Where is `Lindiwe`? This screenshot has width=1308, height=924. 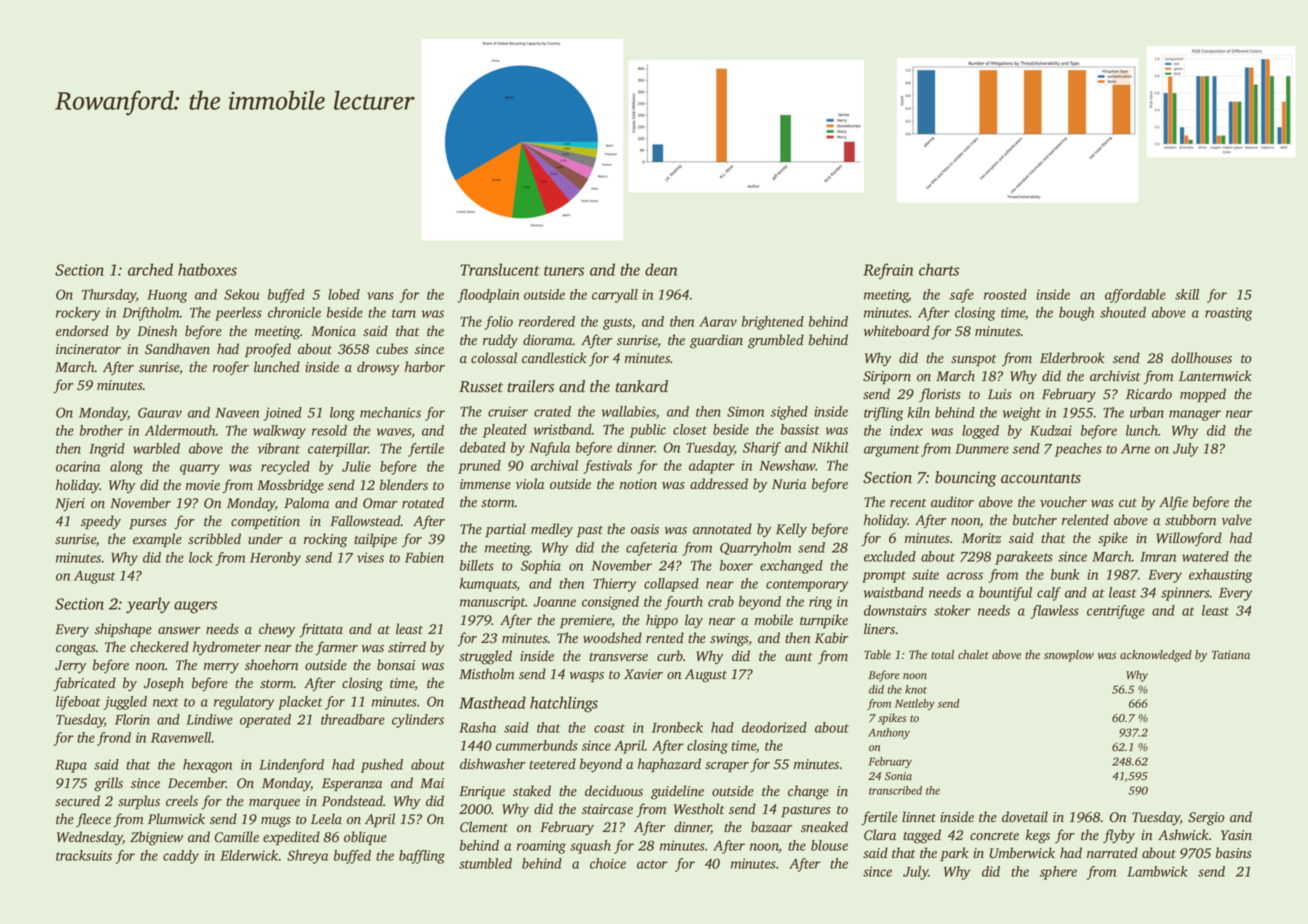 Lindiwe is located at coordinates (209, 719).
